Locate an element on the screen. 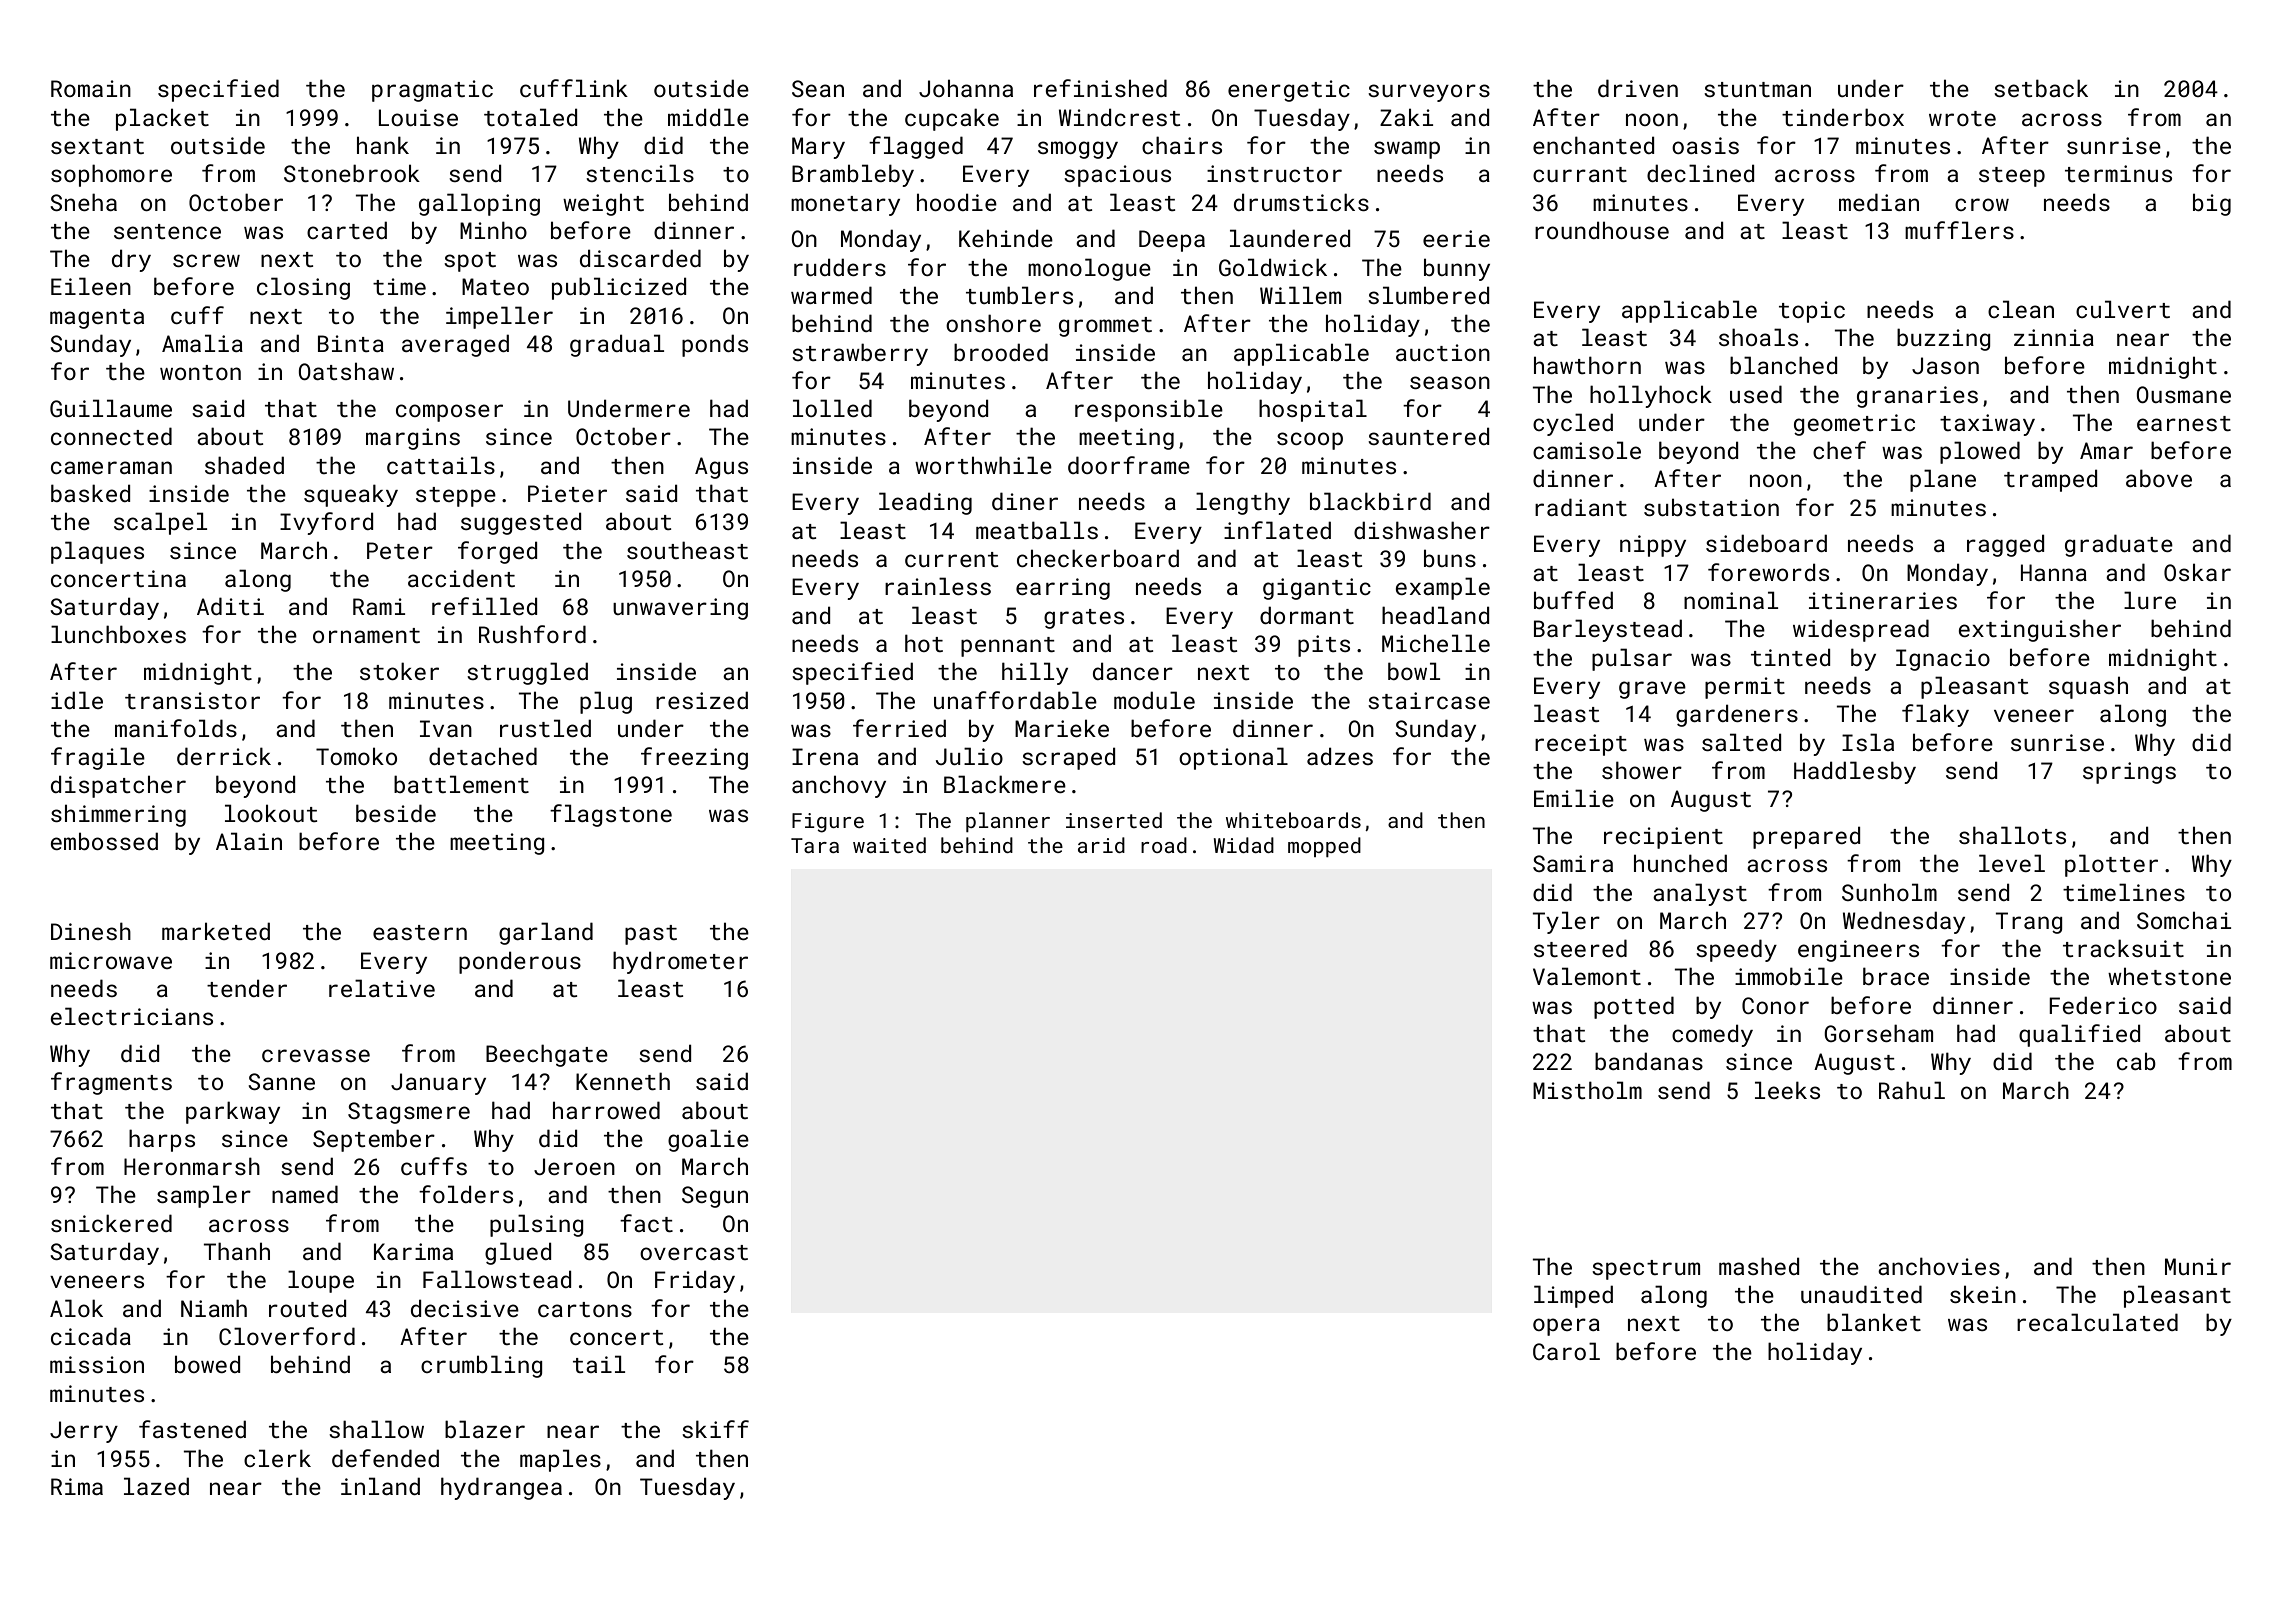 This screenshot has width=2282, height=1614. crumbling is located at coordinates (482, 1366).
